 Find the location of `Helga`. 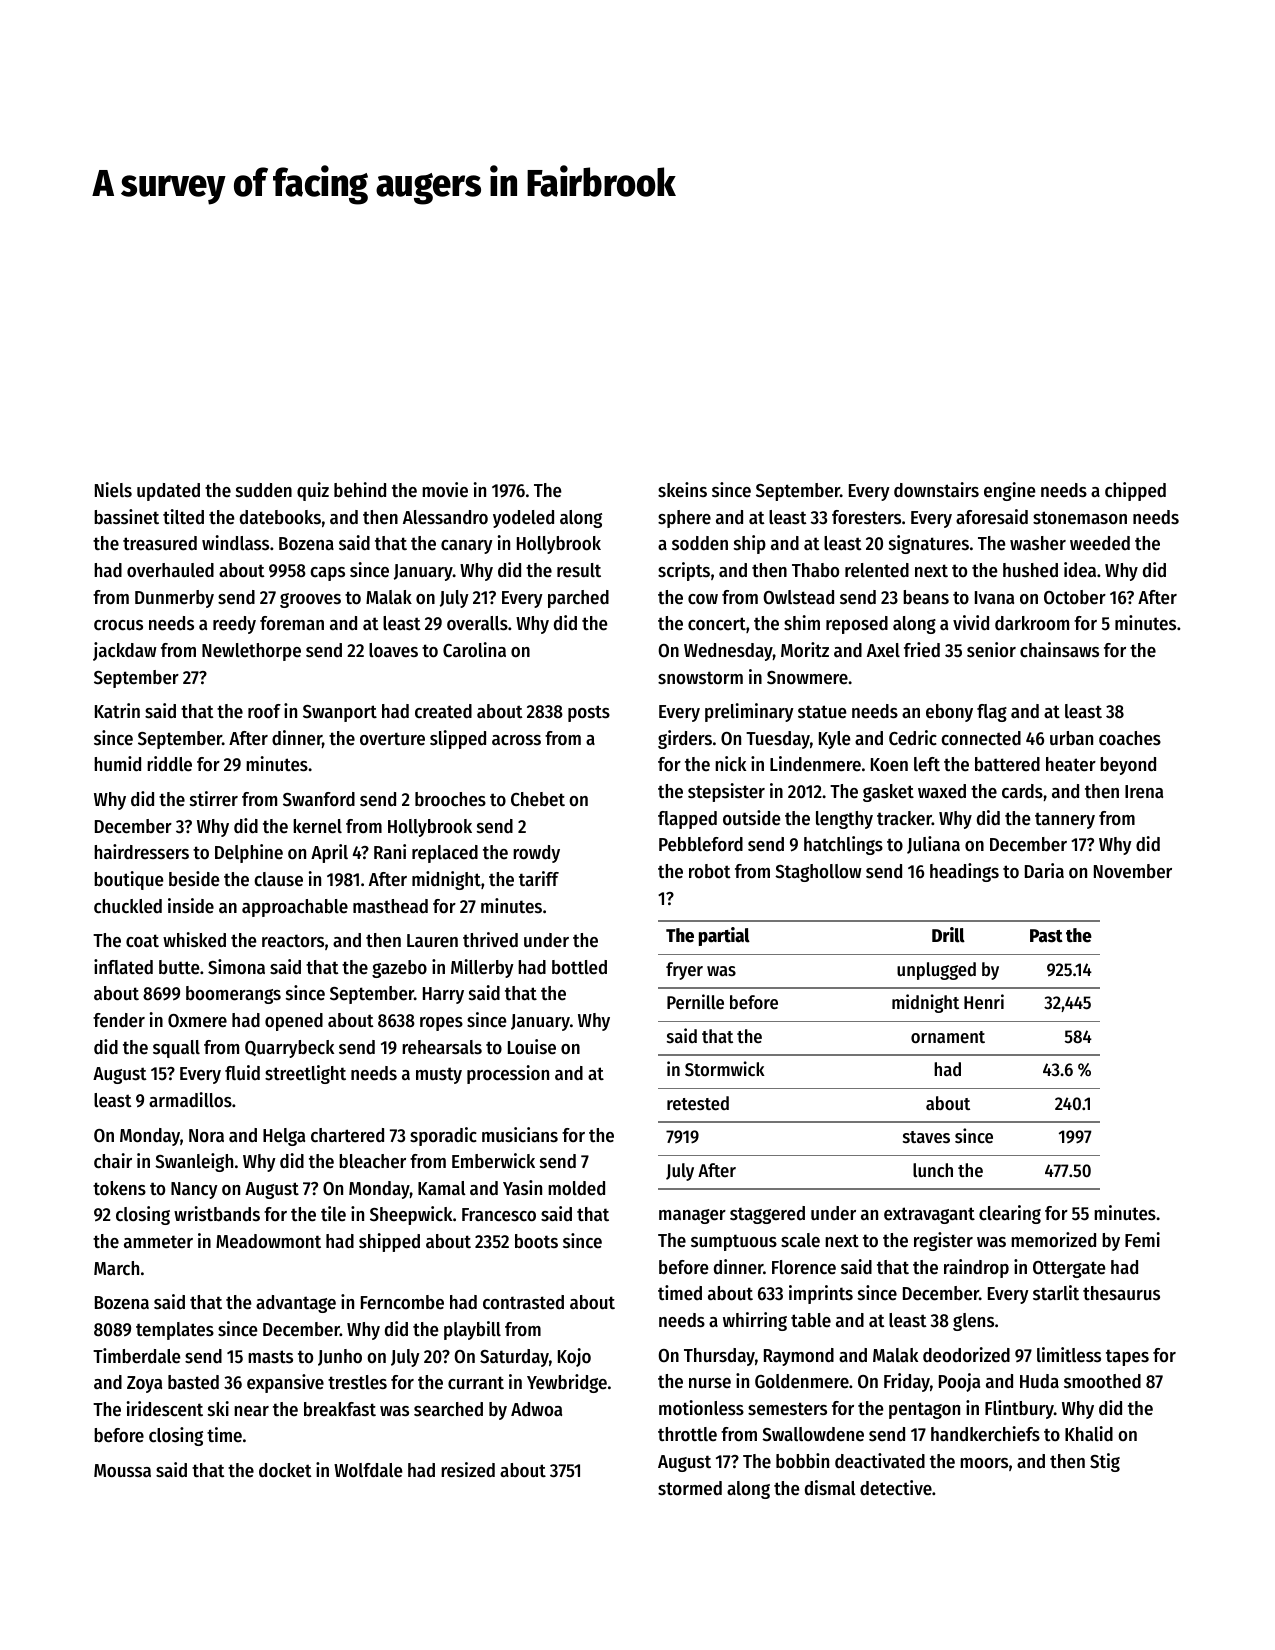

Helga is located at coordinates (284, 1137).
